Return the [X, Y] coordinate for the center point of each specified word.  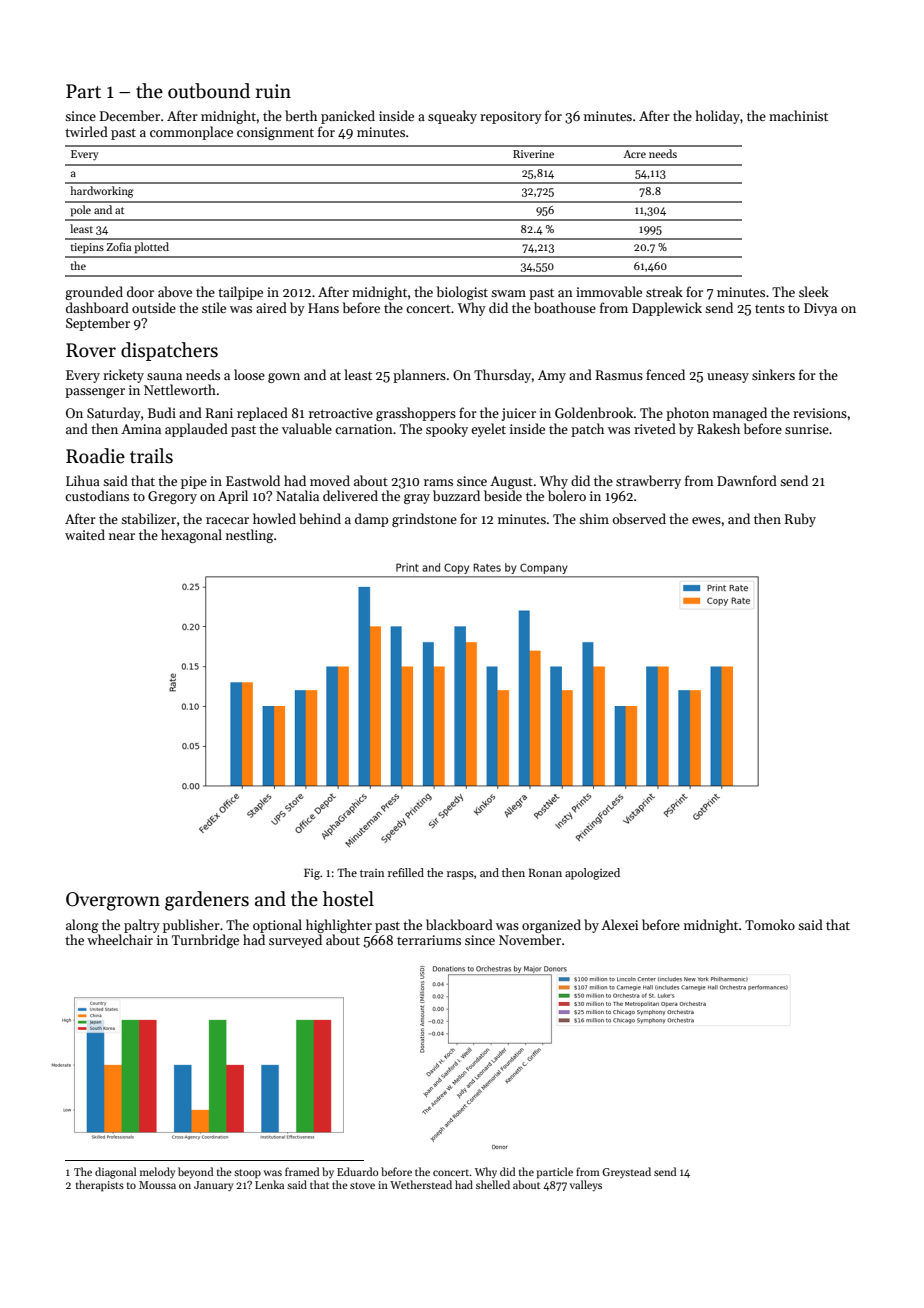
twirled [86, 131]
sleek [814, 291]
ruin [273, 91]
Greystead [626, 1173]
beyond [195, 1173]
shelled [493, 1184]
